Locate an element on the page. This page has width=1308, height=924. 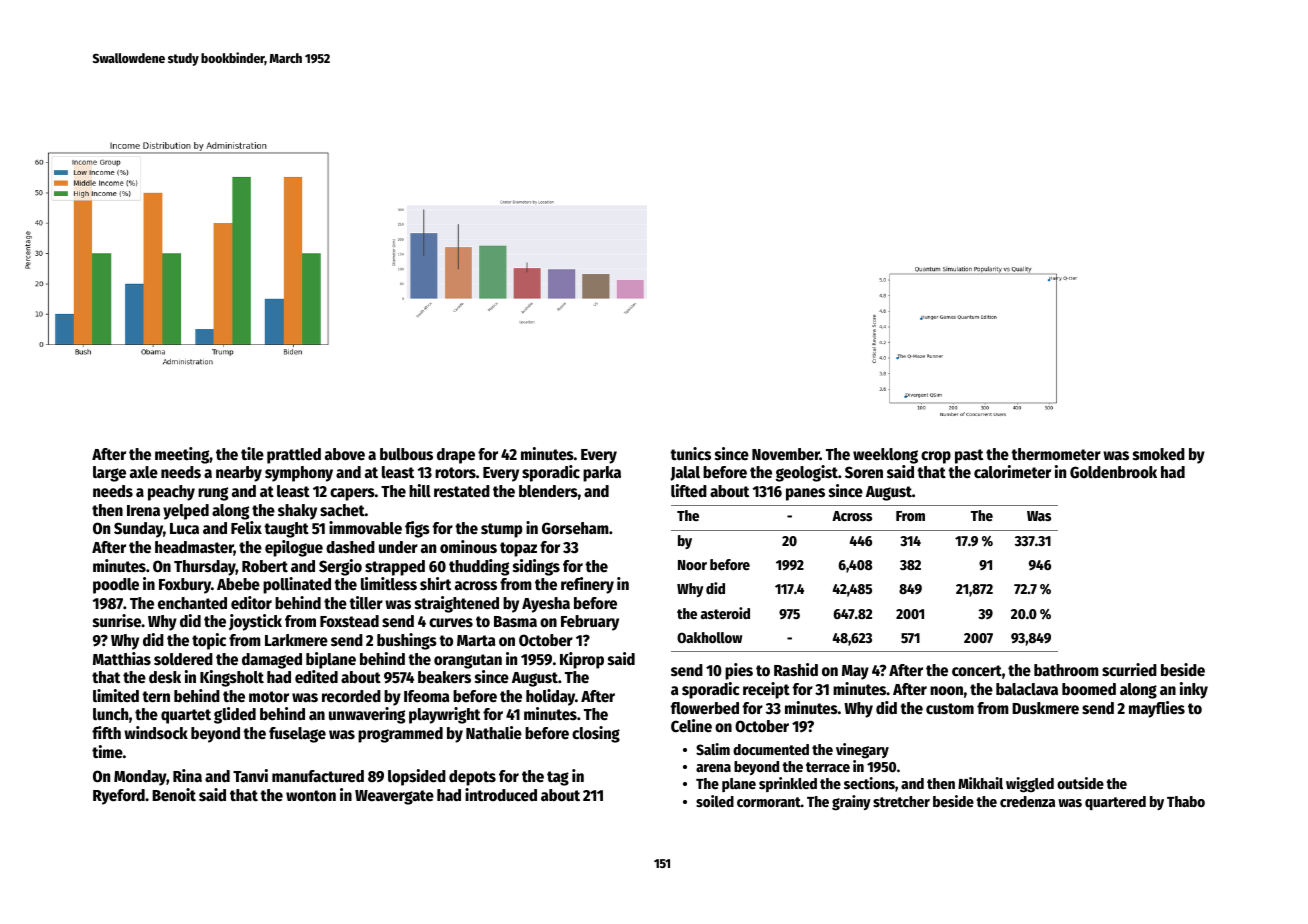
Gorseham is located at coordinates (575, 528).
